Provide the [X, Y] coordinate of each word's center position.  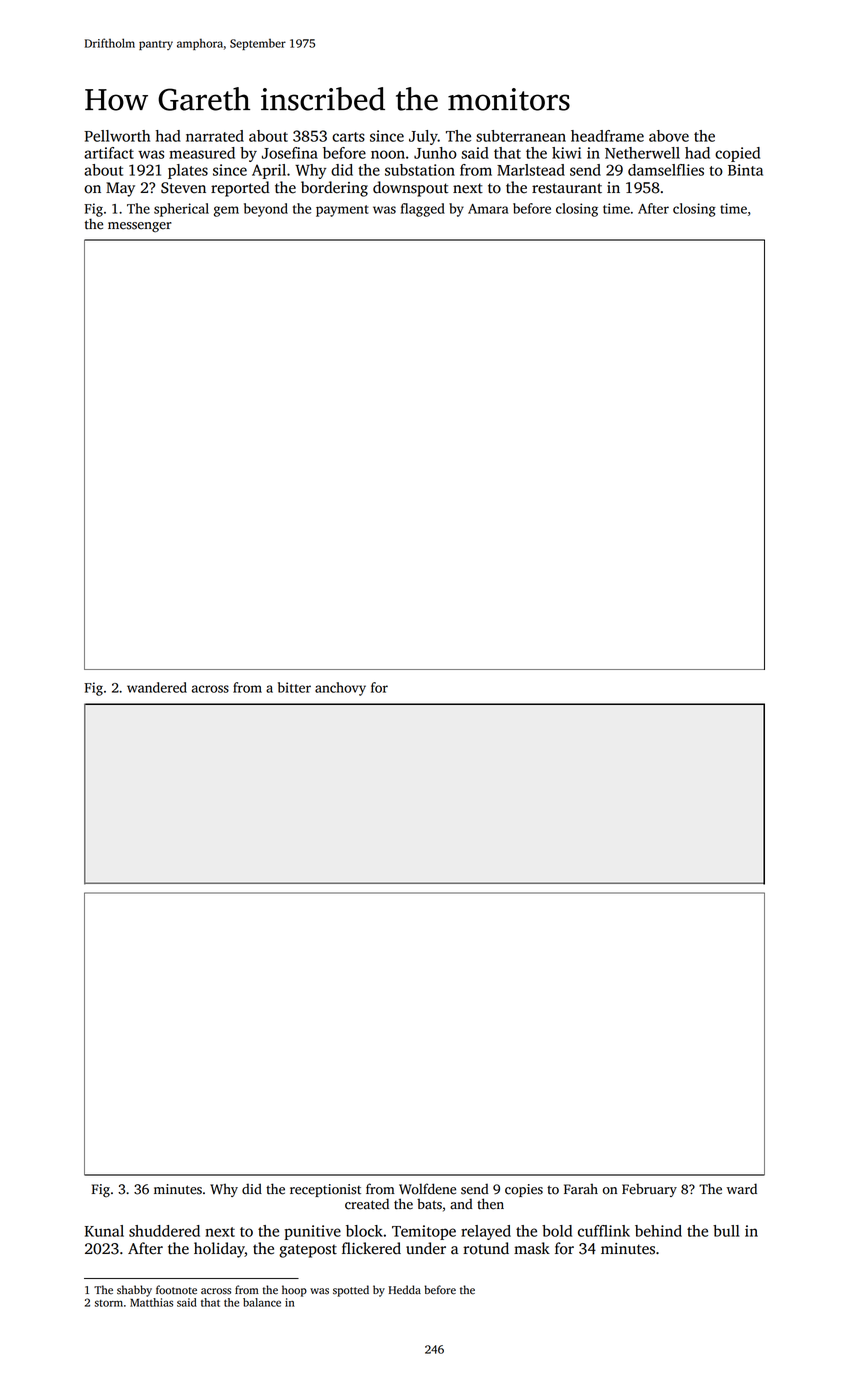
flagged [423, 210]
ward [742, 1189]
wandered [157, 687]
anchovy [340, 689]
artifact [109, 153]
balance [262, 1302]
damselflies [666, 170]
